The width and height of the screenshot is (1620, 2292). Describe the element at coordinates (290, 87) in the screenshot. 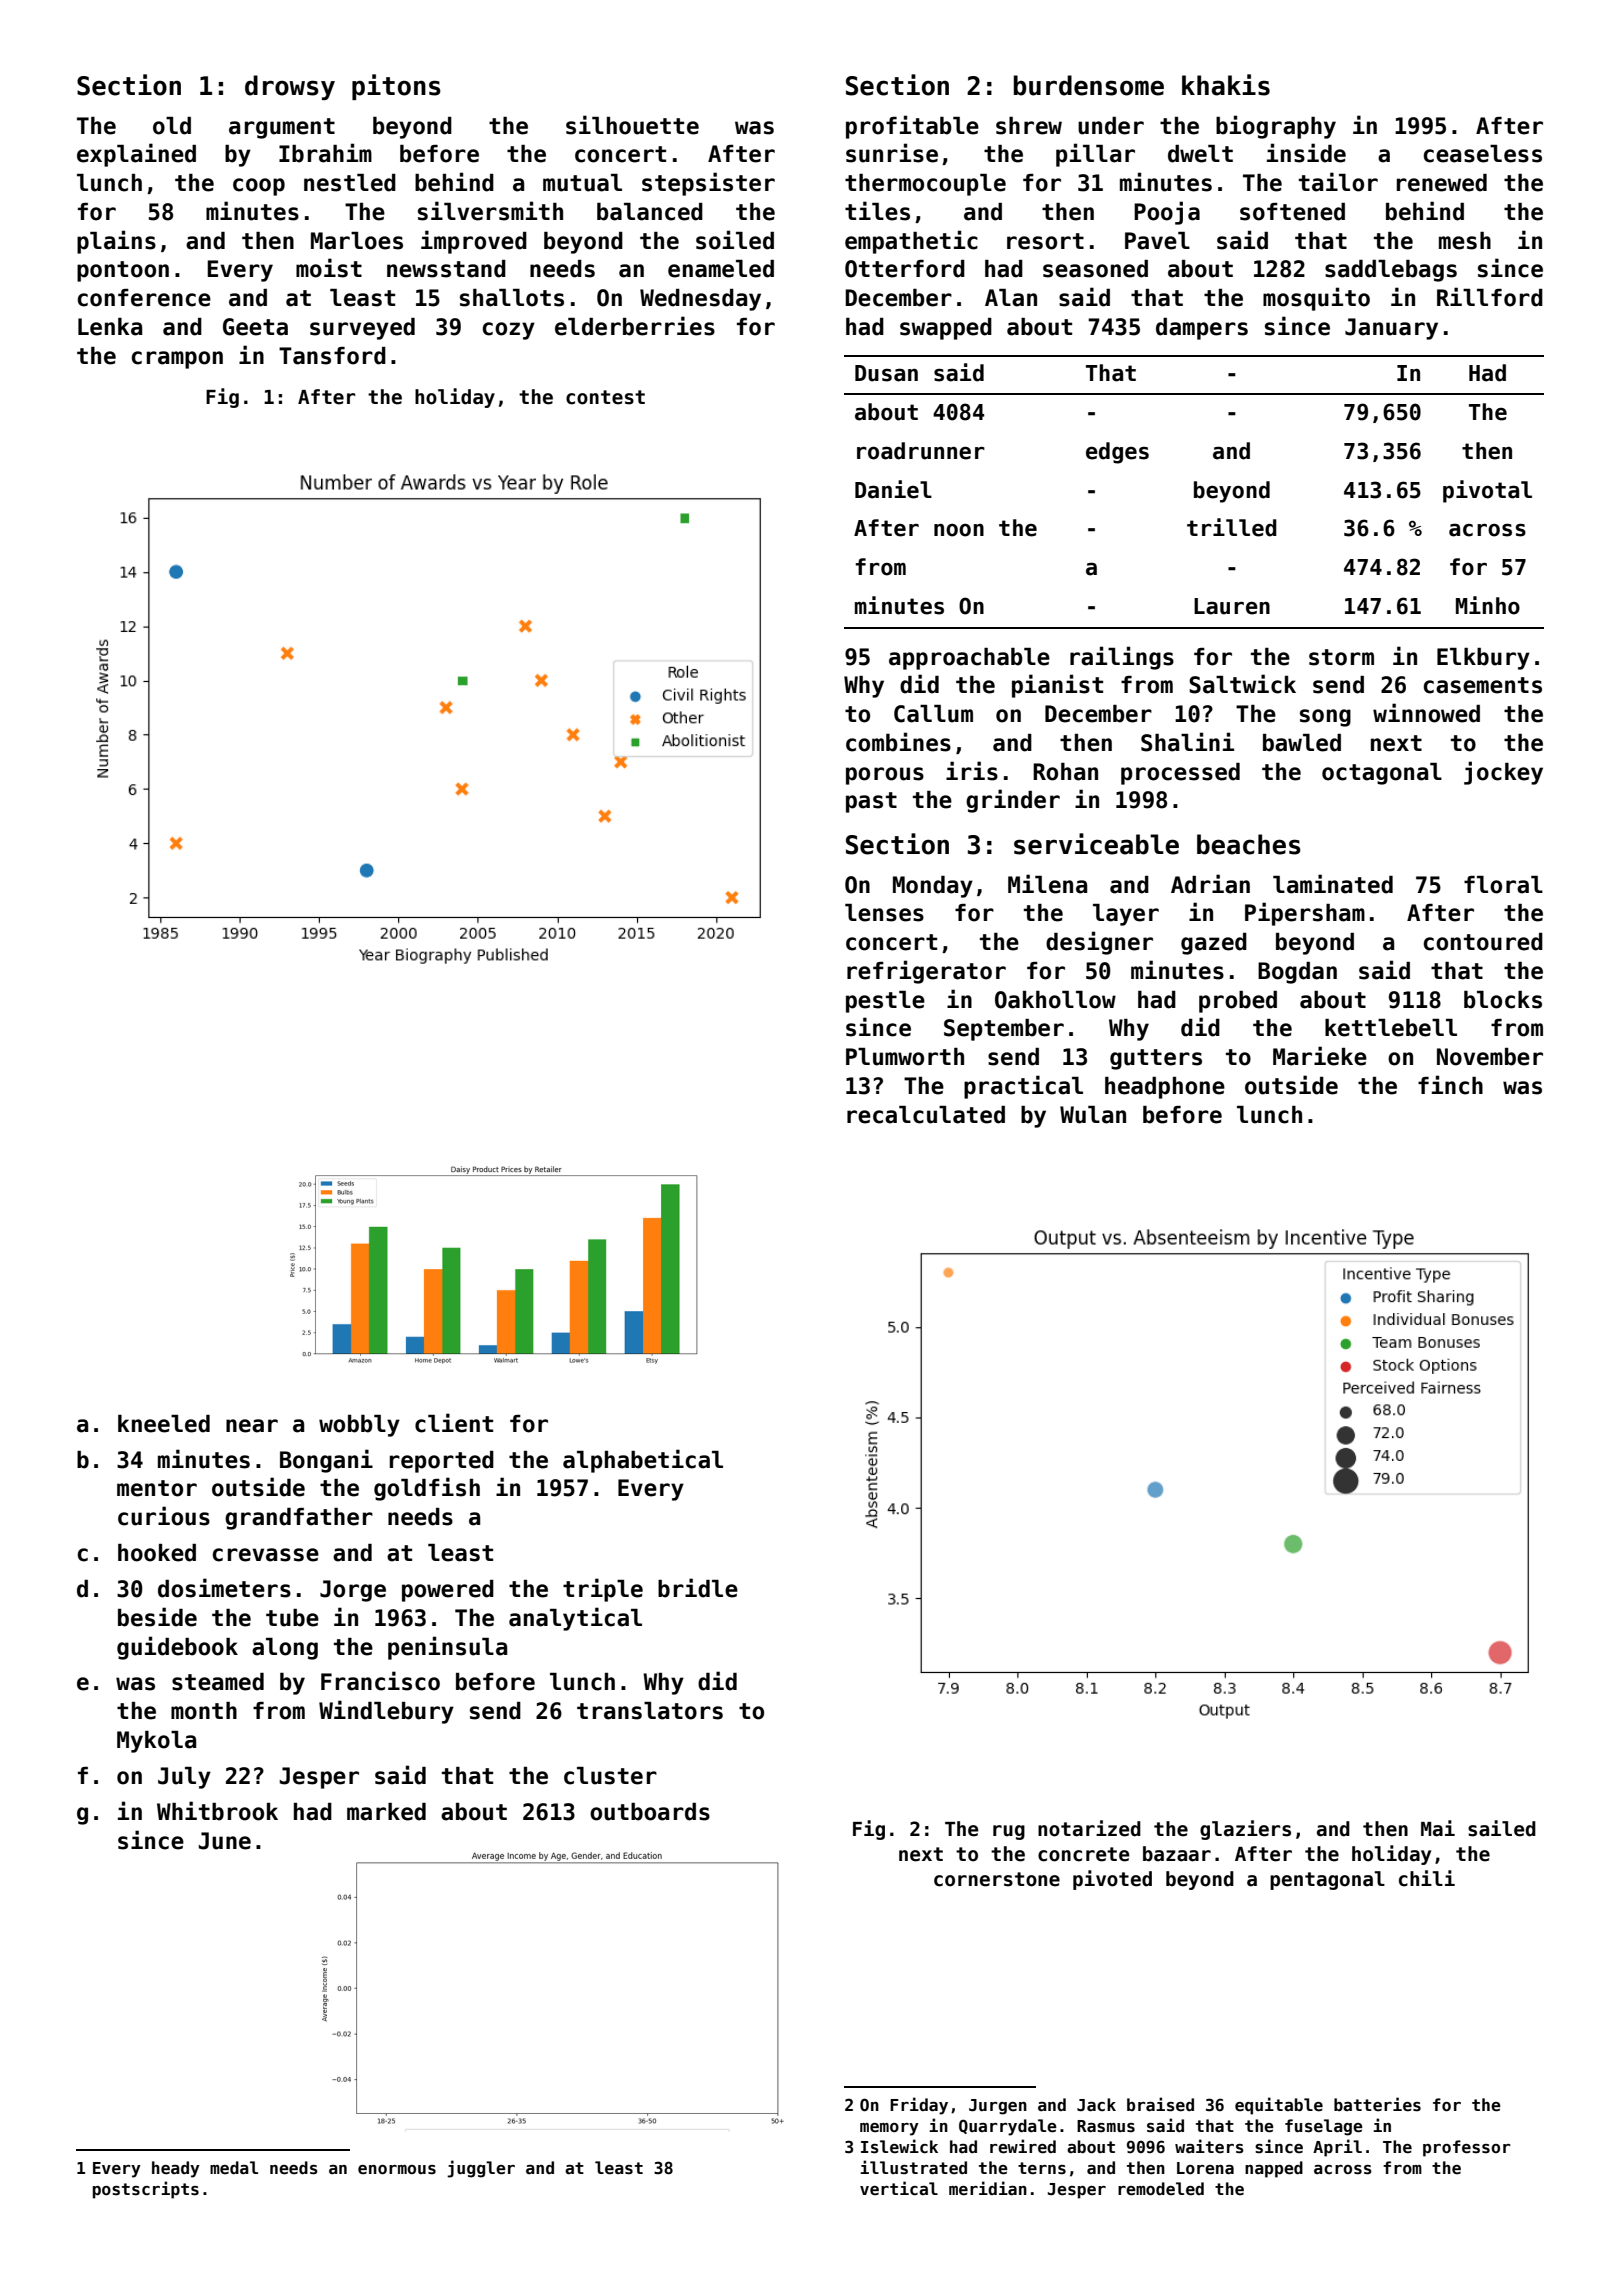

I see `drowsy` at that location.
